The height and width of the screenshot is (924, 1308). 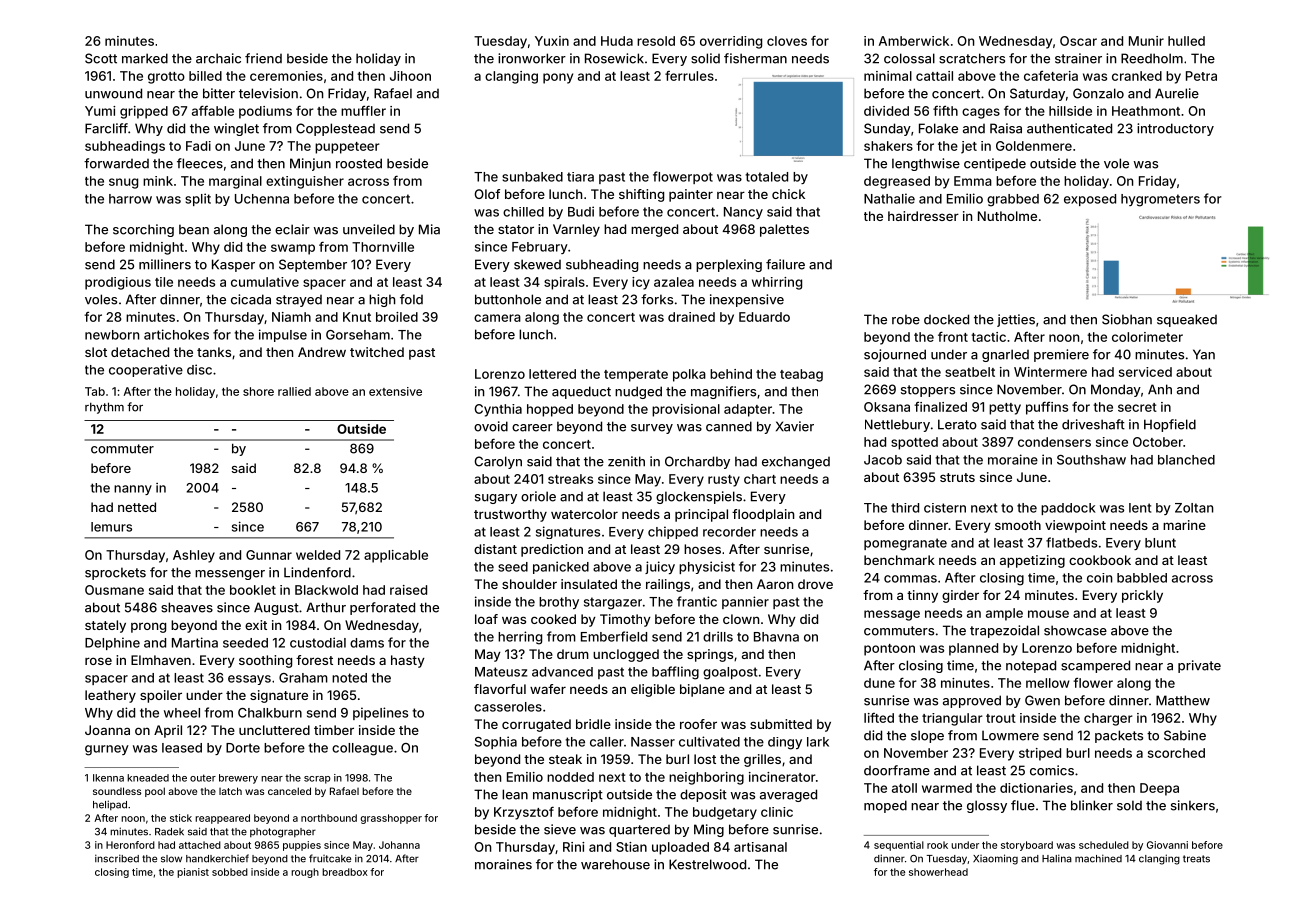 I want to click on struts, so click(x=957, y=477).
